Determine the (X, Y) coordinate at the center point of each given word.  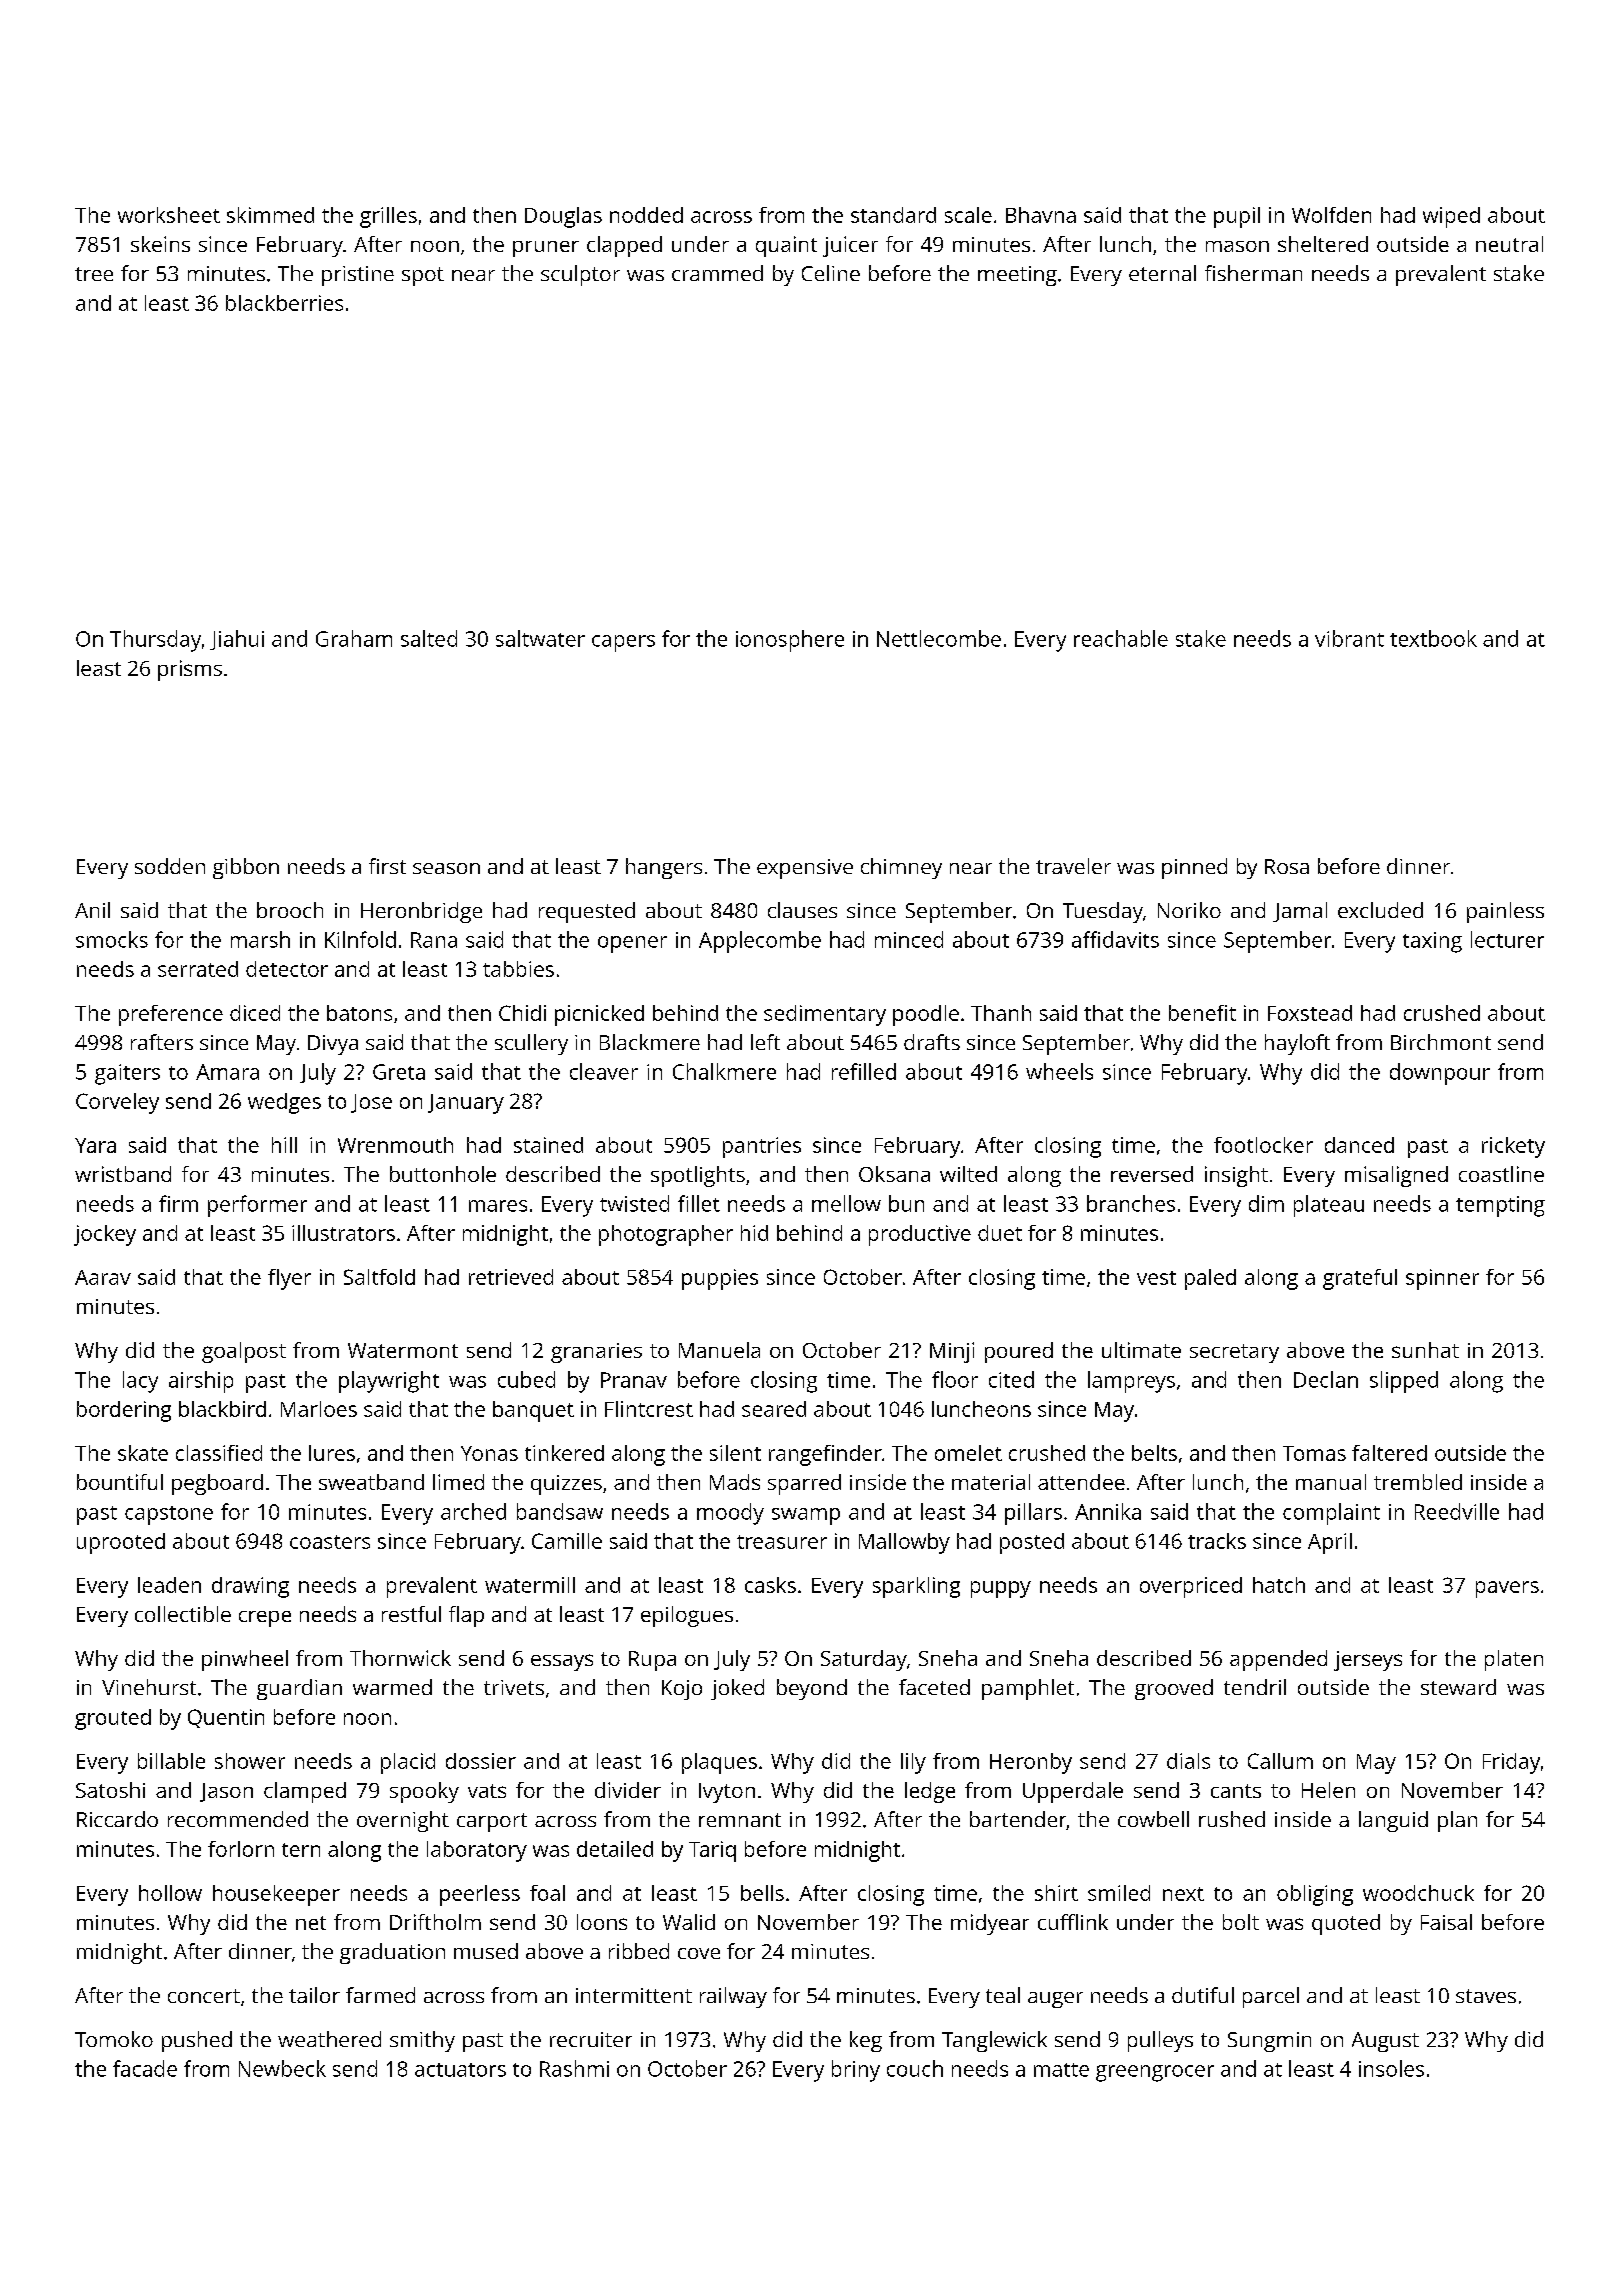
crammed (717, 273)
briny (856, 2071)
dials (1188, 1761)
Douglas (563, 217)
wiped (1451, 217)
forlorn (241, 1849)
